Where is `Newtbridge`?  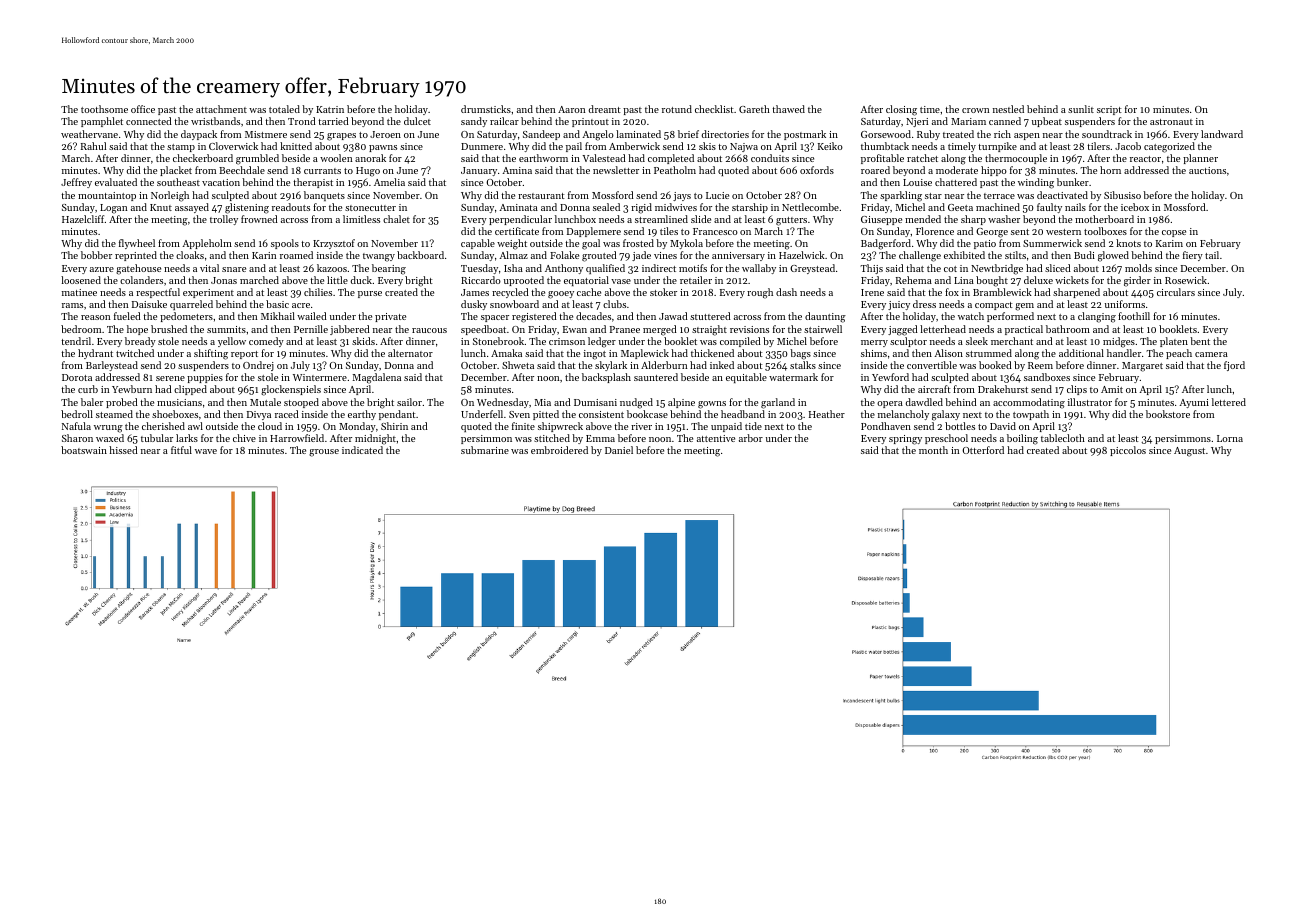
Newtbridge is located at coordinates (997, 269).
